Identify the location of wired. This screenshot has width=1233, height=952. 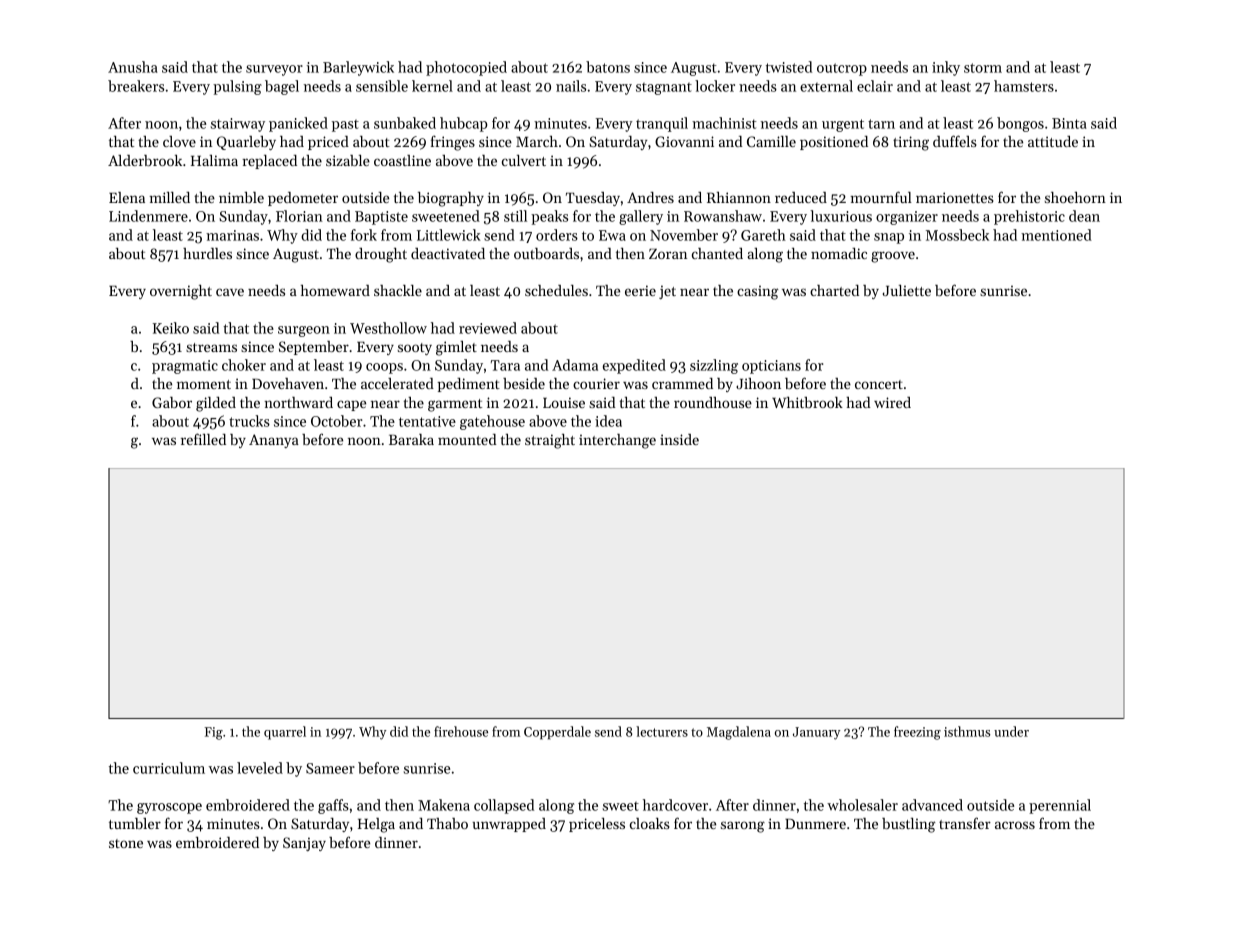
(892, 402).
